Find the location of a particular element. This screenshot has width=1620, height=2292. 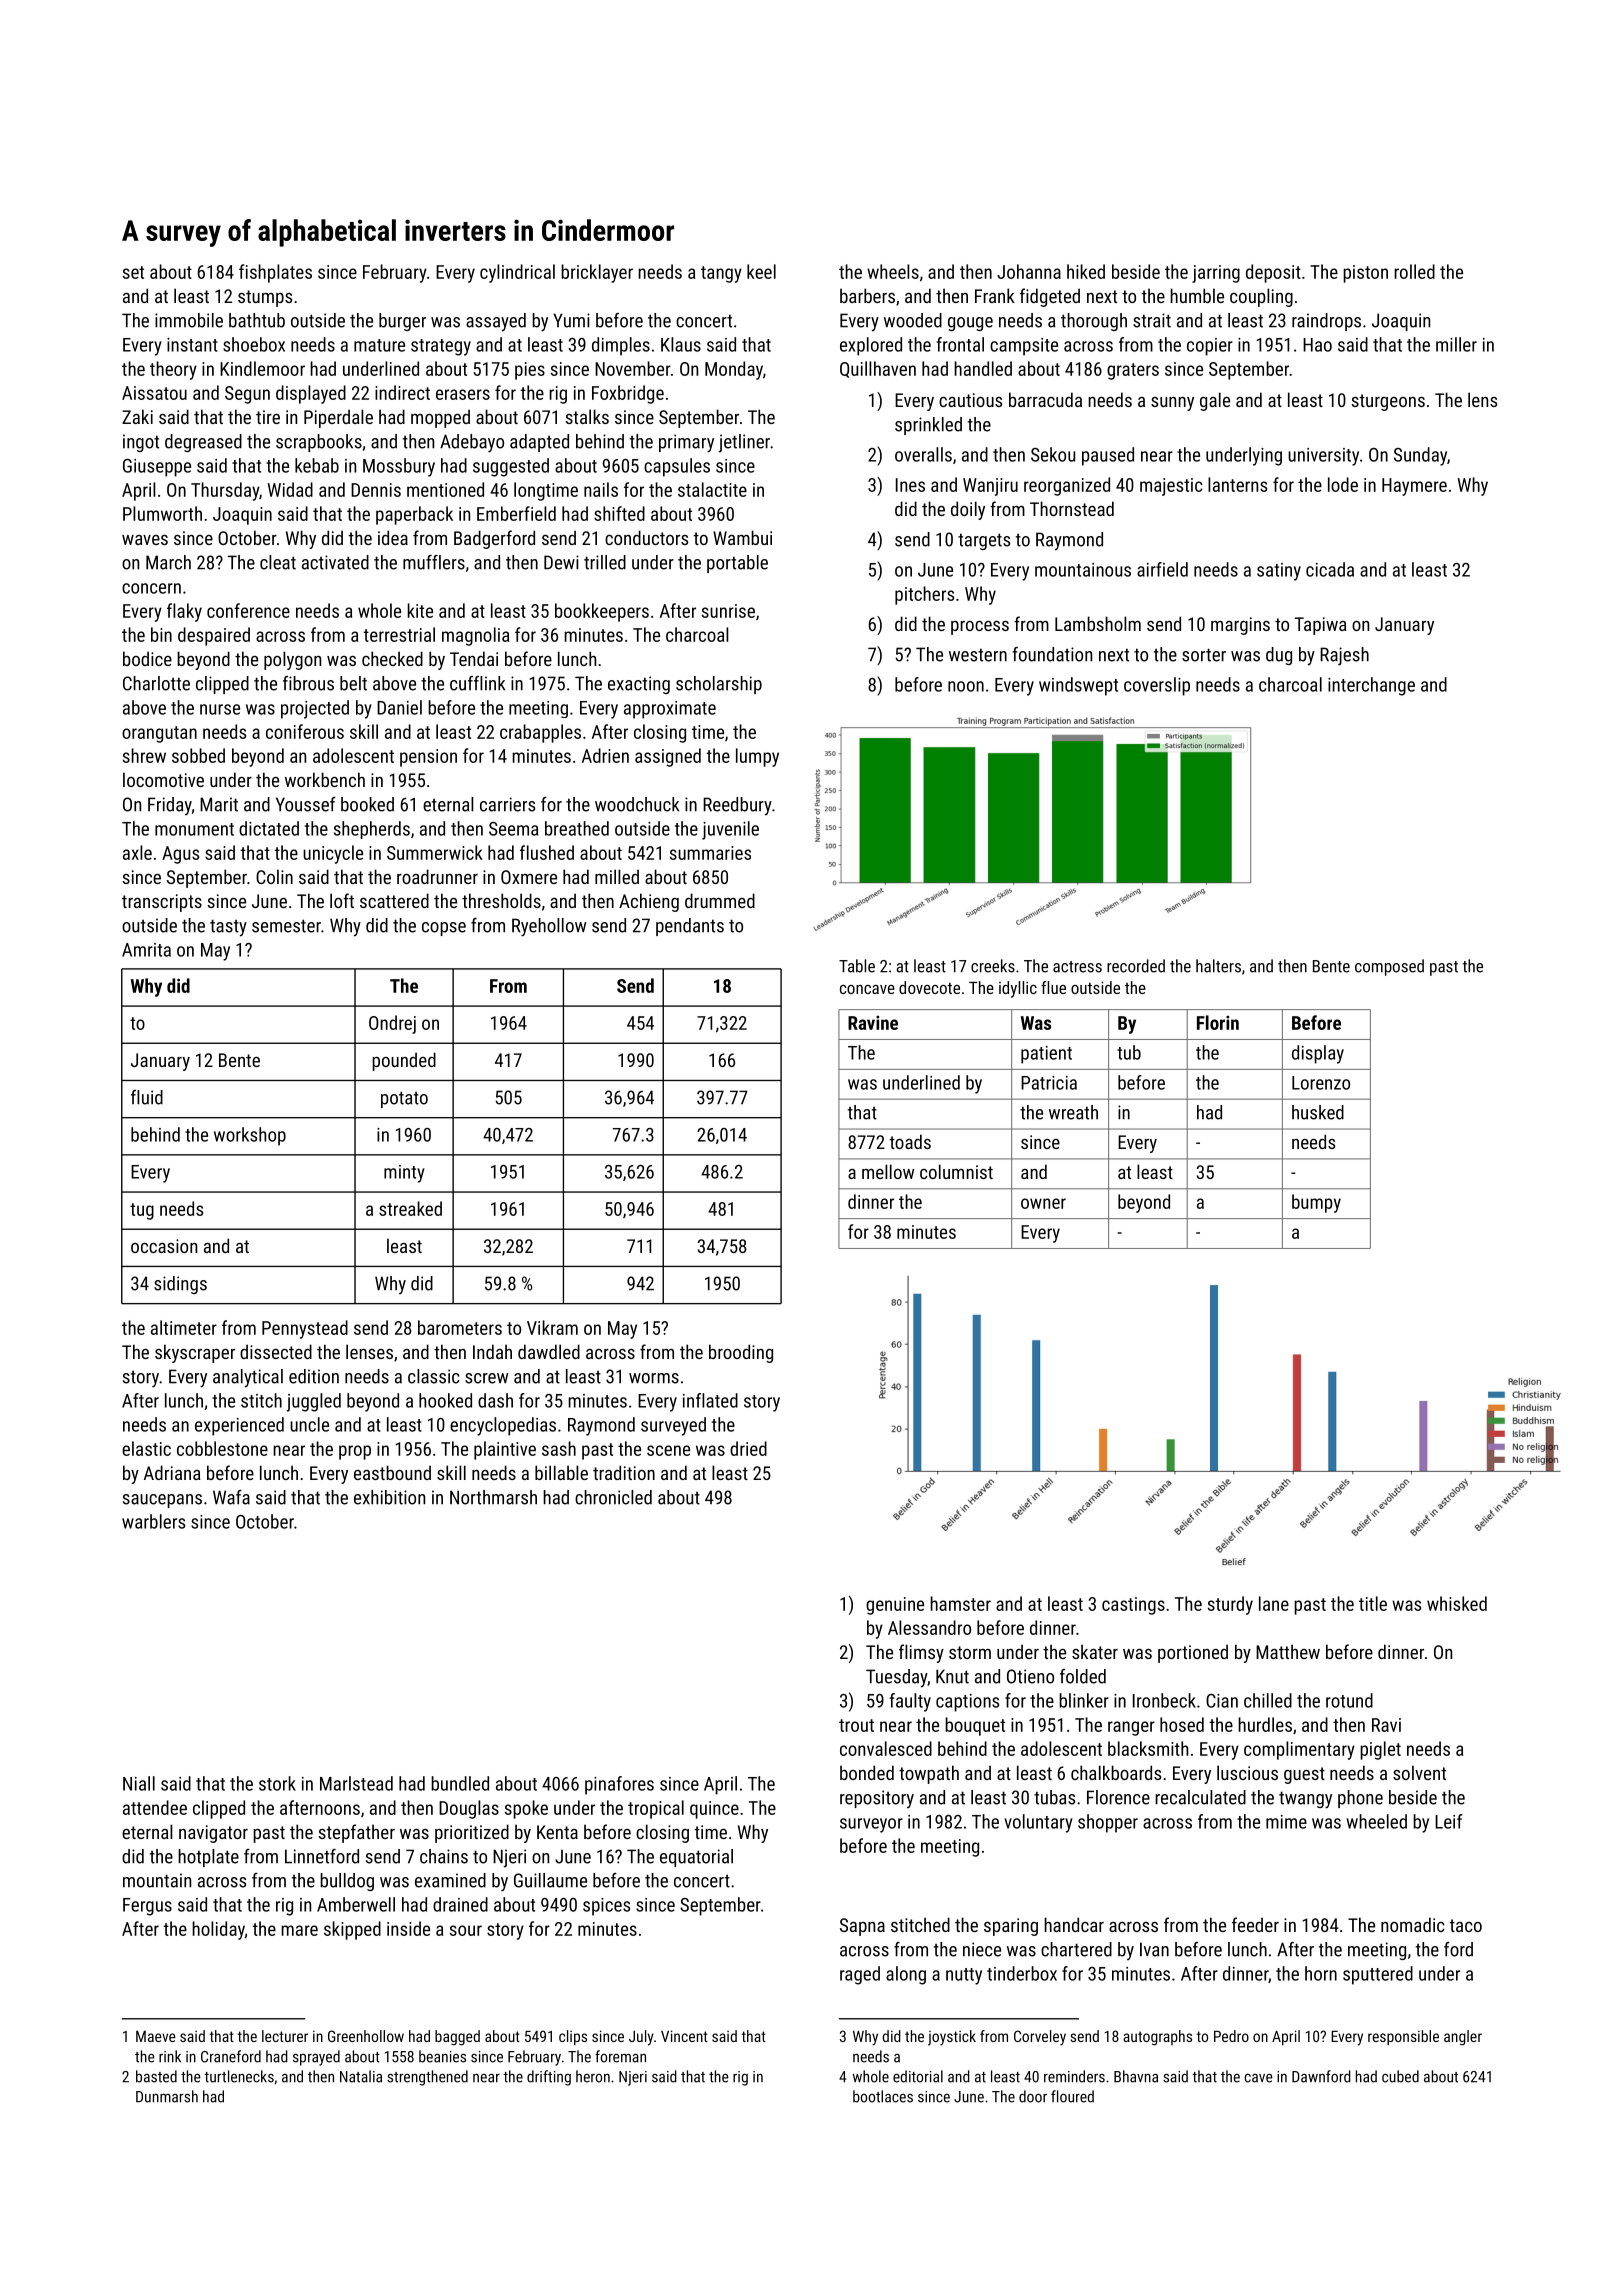

whisked is located at coordinates (1457, 1603).
